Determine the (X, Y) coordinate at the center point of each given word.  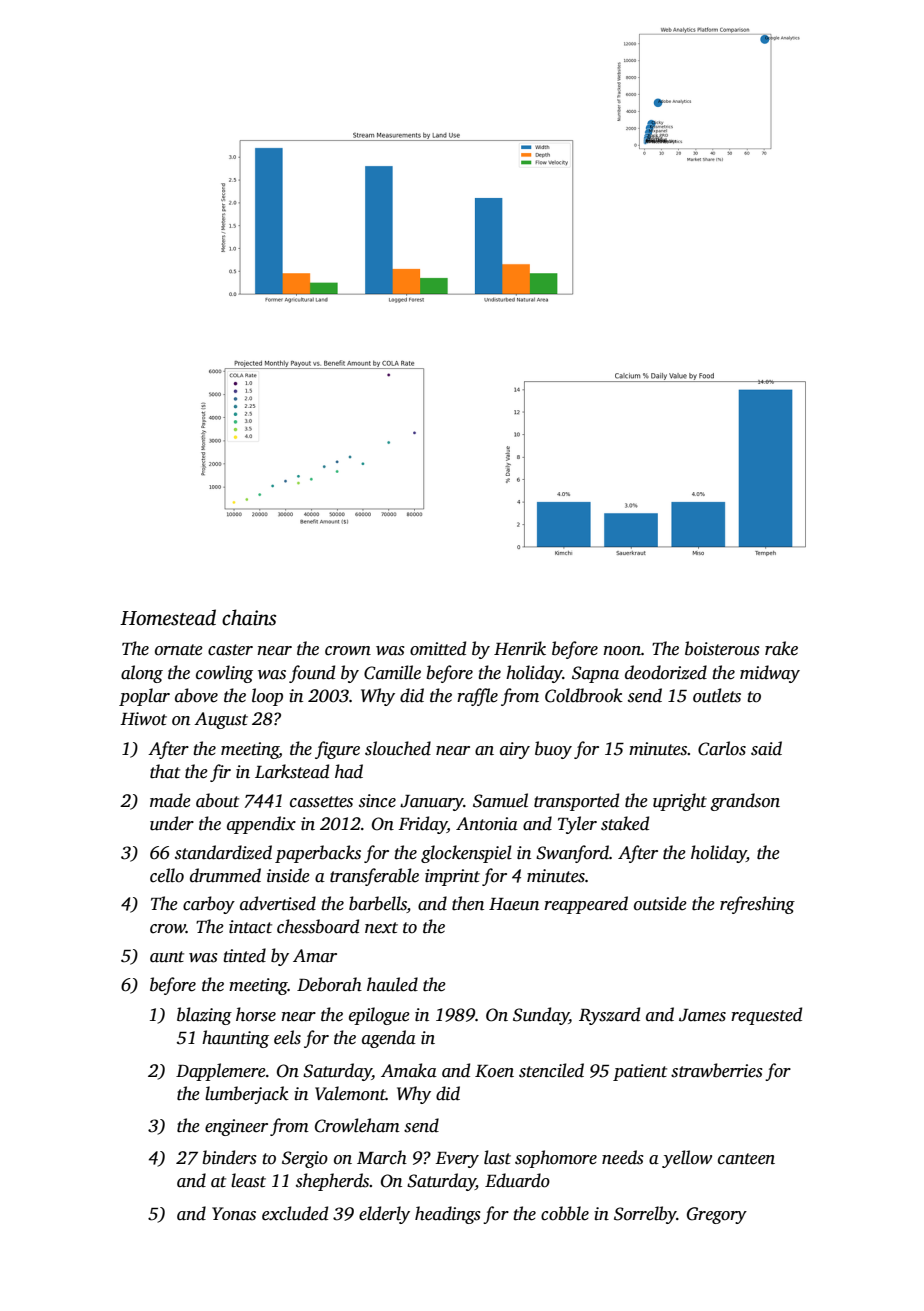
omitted (438, 648)
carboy (209, 905)
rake (781, 648)
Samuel (500, 800)
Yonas (234, 1214)
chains (249, 617)
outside (660, 903)
